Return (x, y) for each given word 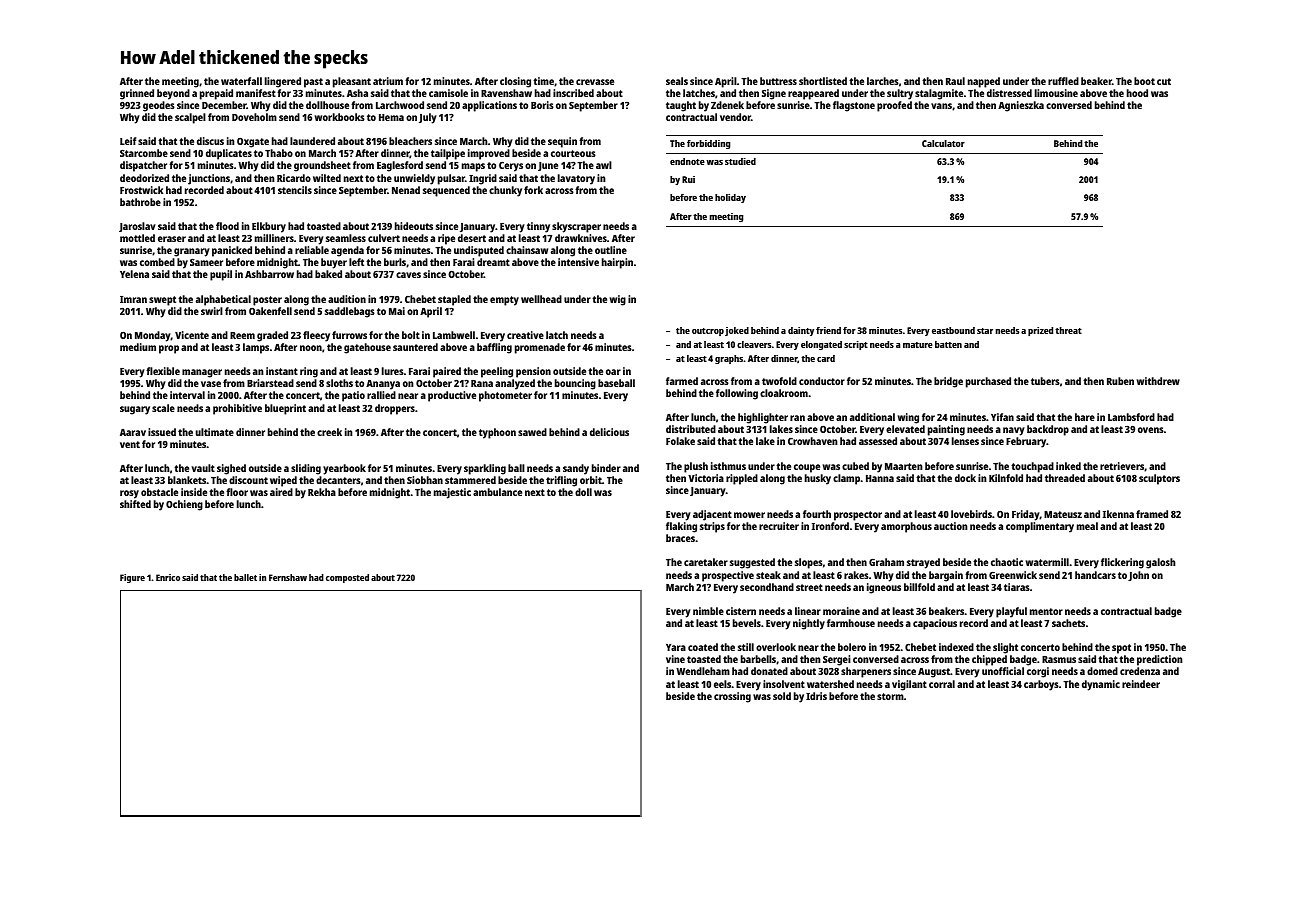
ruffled (1063, 81)
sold (782, 696)
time (543, 81)
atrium (388, 81)
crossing (732, 697)
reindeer (1141, 684)
